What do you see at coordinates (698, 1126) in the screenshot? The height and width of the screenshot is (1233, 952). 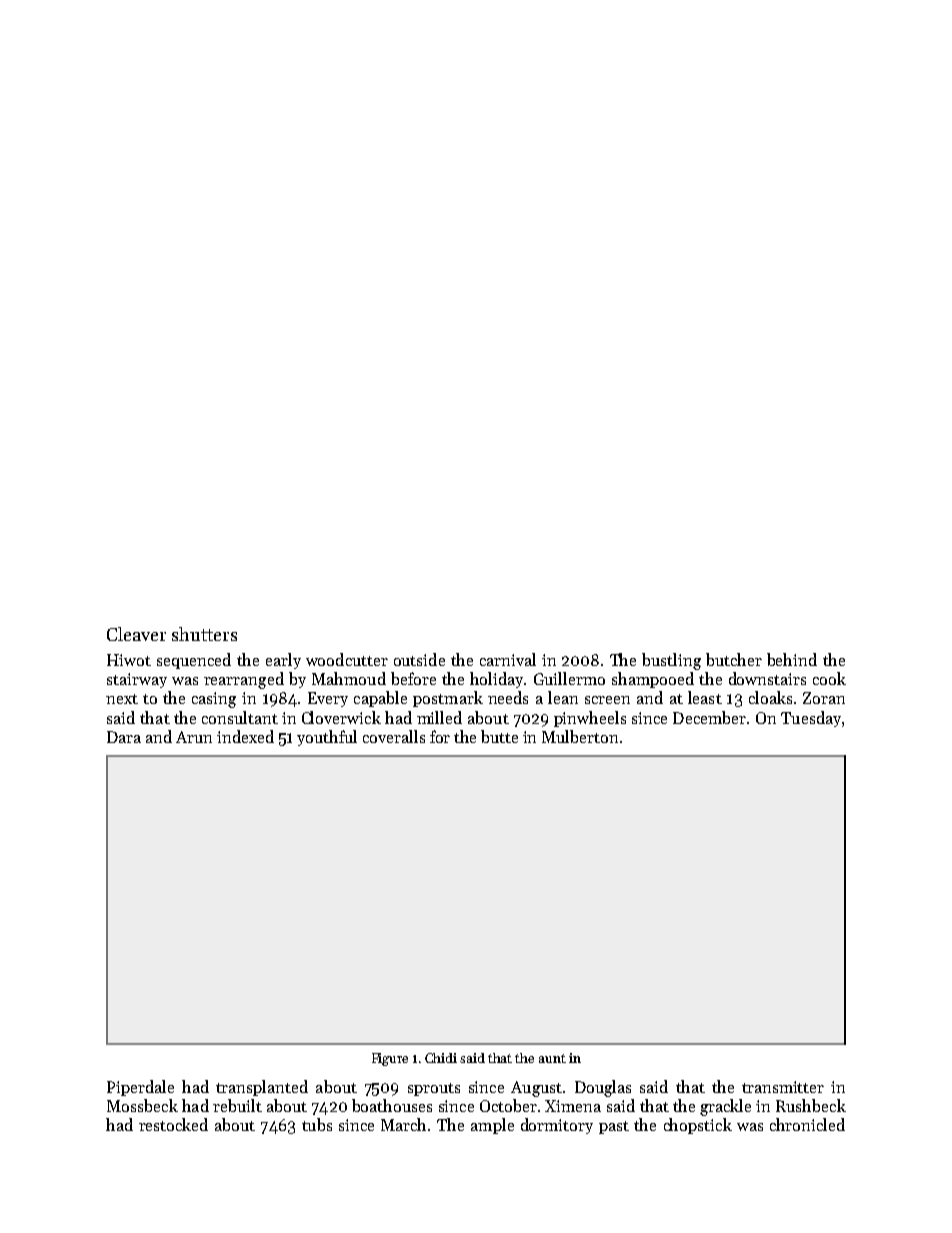 I see `chopstick` at bounding box center [698, 1126].
